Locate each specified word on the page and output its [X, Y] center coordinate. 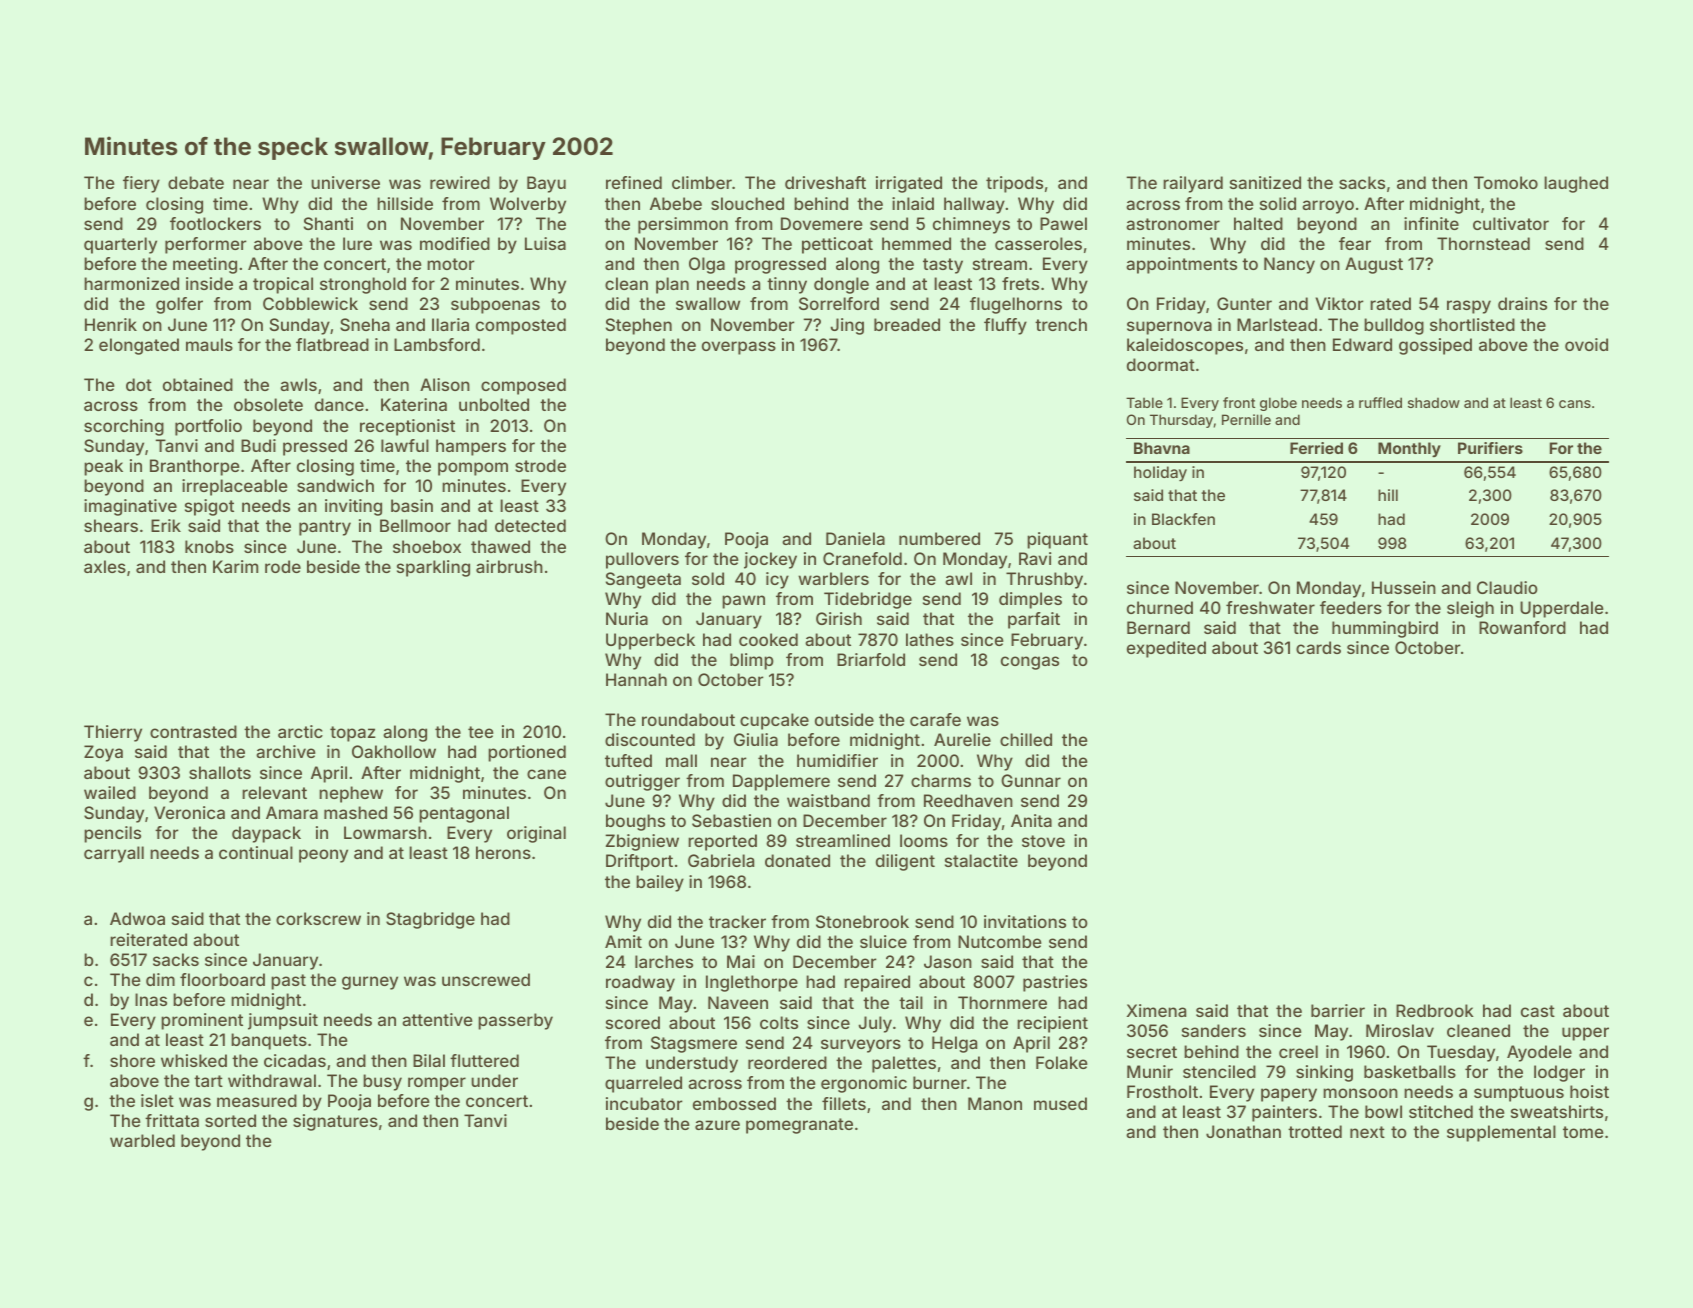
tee [481, 732]
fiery [141, 184]
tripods [1014, 184]
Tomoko [1506, 182]
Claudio [1507, 587]
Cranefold [862, 558]
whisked [194, 1060]
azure [717, 1125]
